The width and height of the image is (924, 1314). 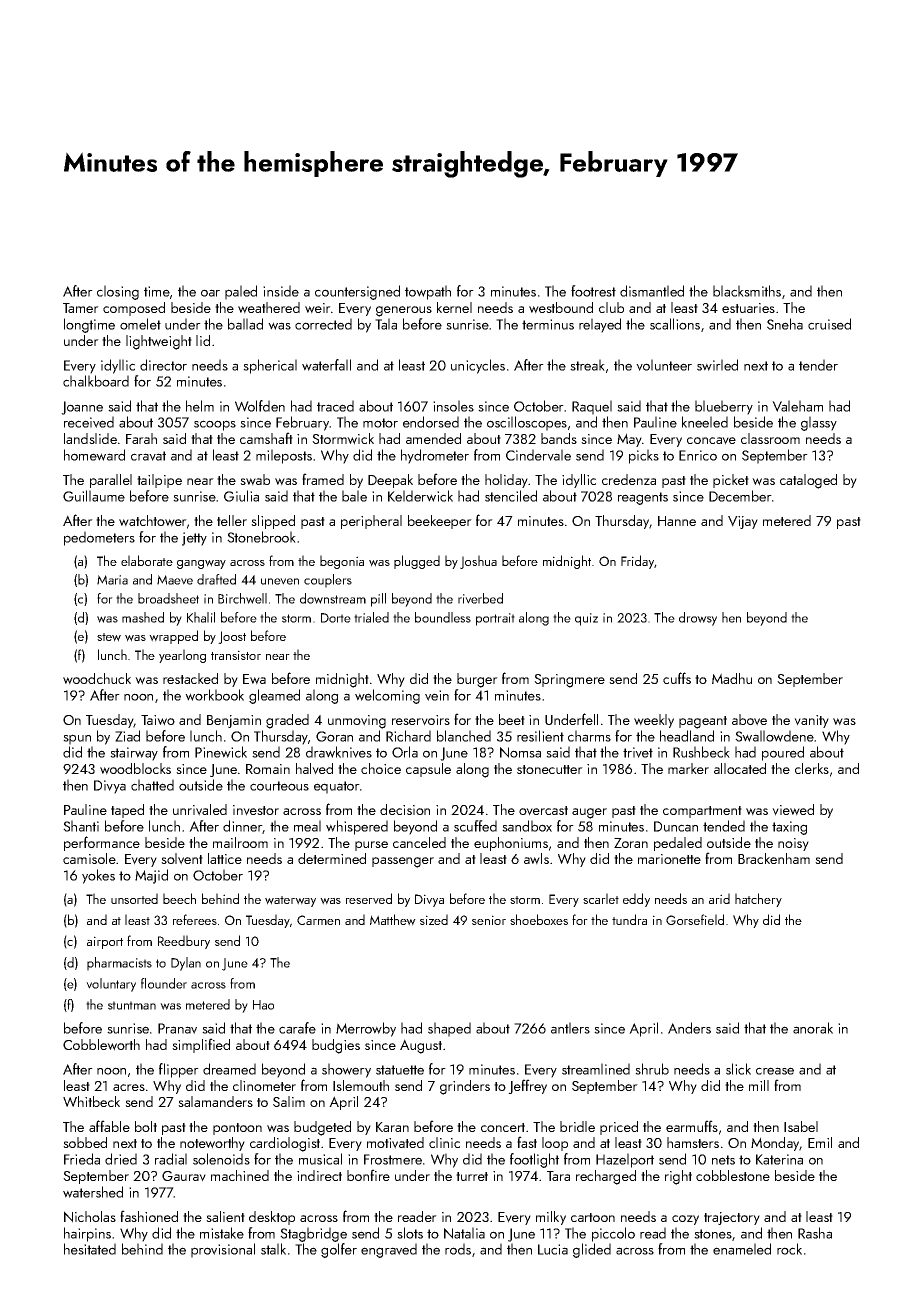 What do you see at coordinates (357, 292) in the image?
I see `countersigned` at bounding box center [357, 292].
